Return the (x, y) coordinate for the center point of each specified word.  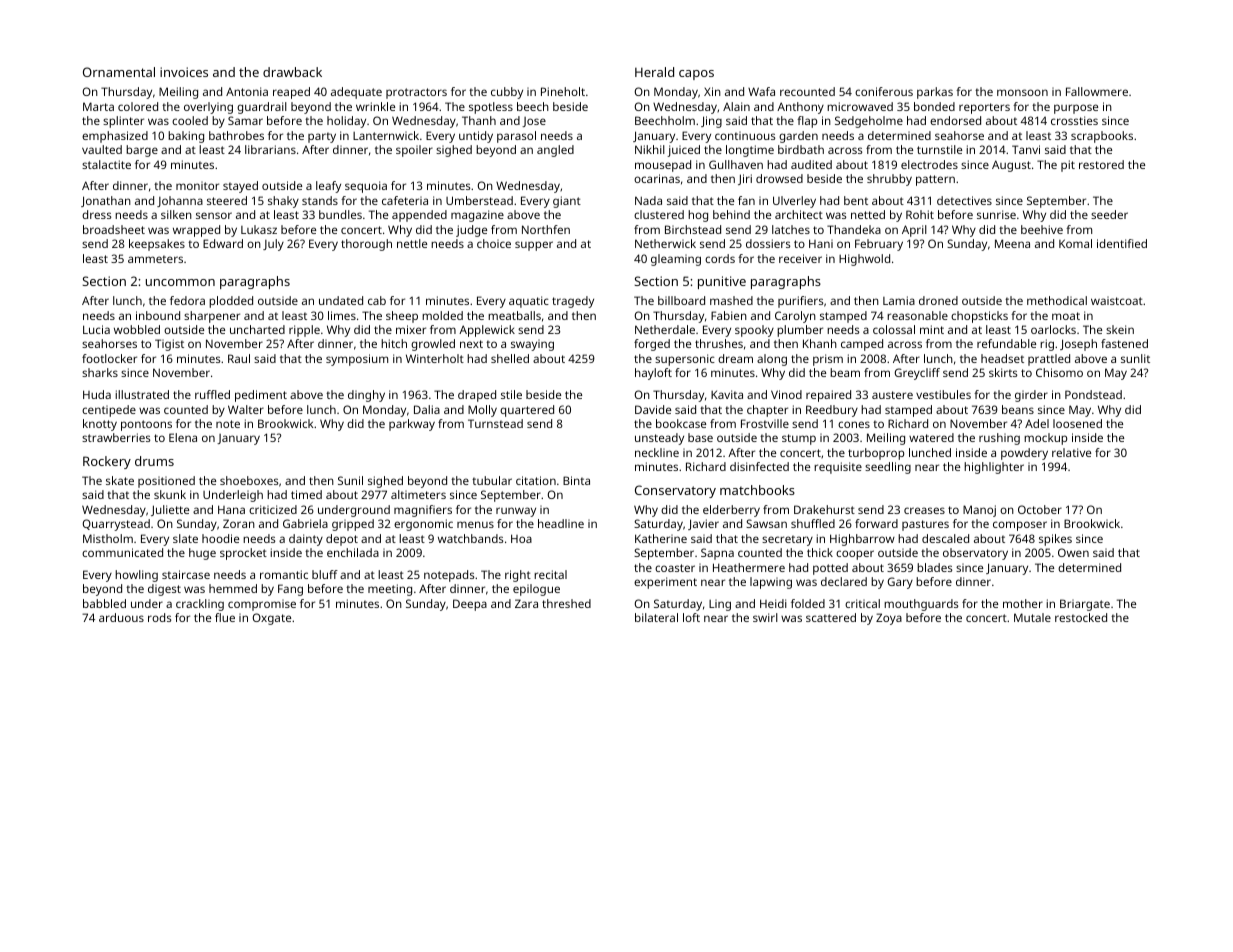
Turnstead (495, 423)
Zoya (889, 619)
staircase (186, 574)
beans (1018, 409)
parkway (412, 425)
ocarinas (657, 178)
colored (138, 106)
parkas (935, 93)
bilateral (656, 617)
